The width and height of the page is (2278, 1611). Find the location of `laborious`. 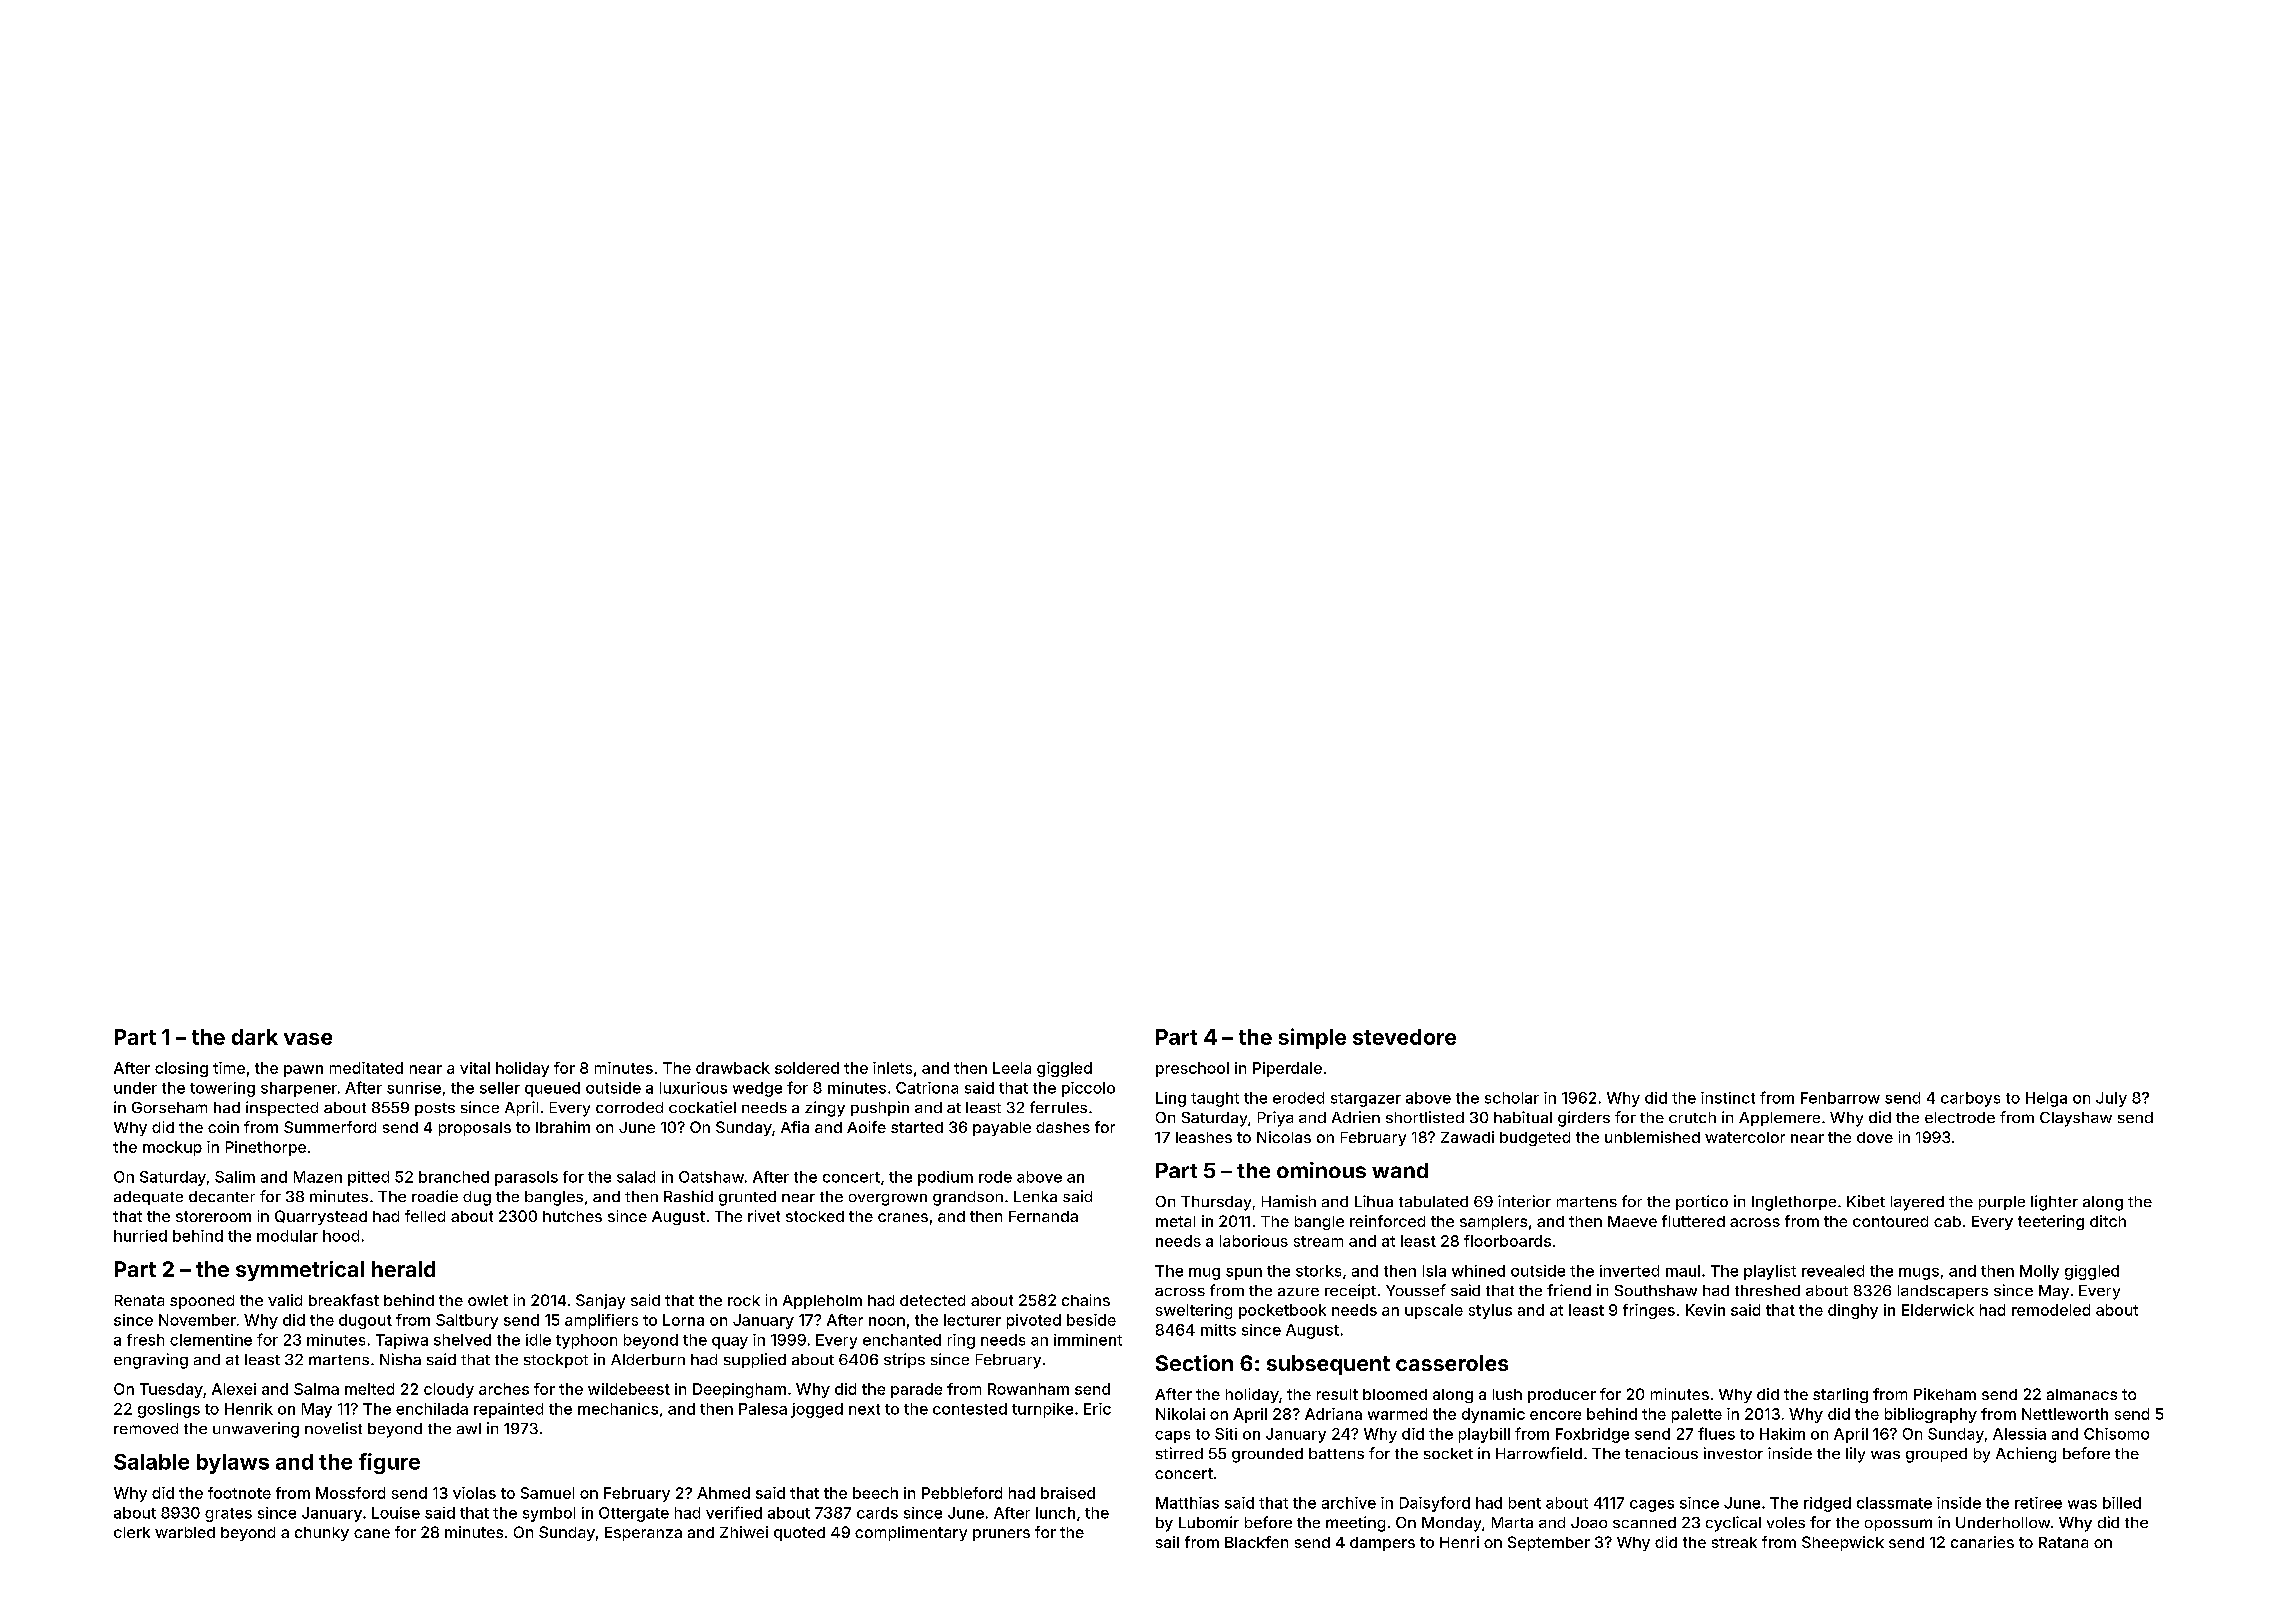

laborious is located at coordinates (1254, 1241).
